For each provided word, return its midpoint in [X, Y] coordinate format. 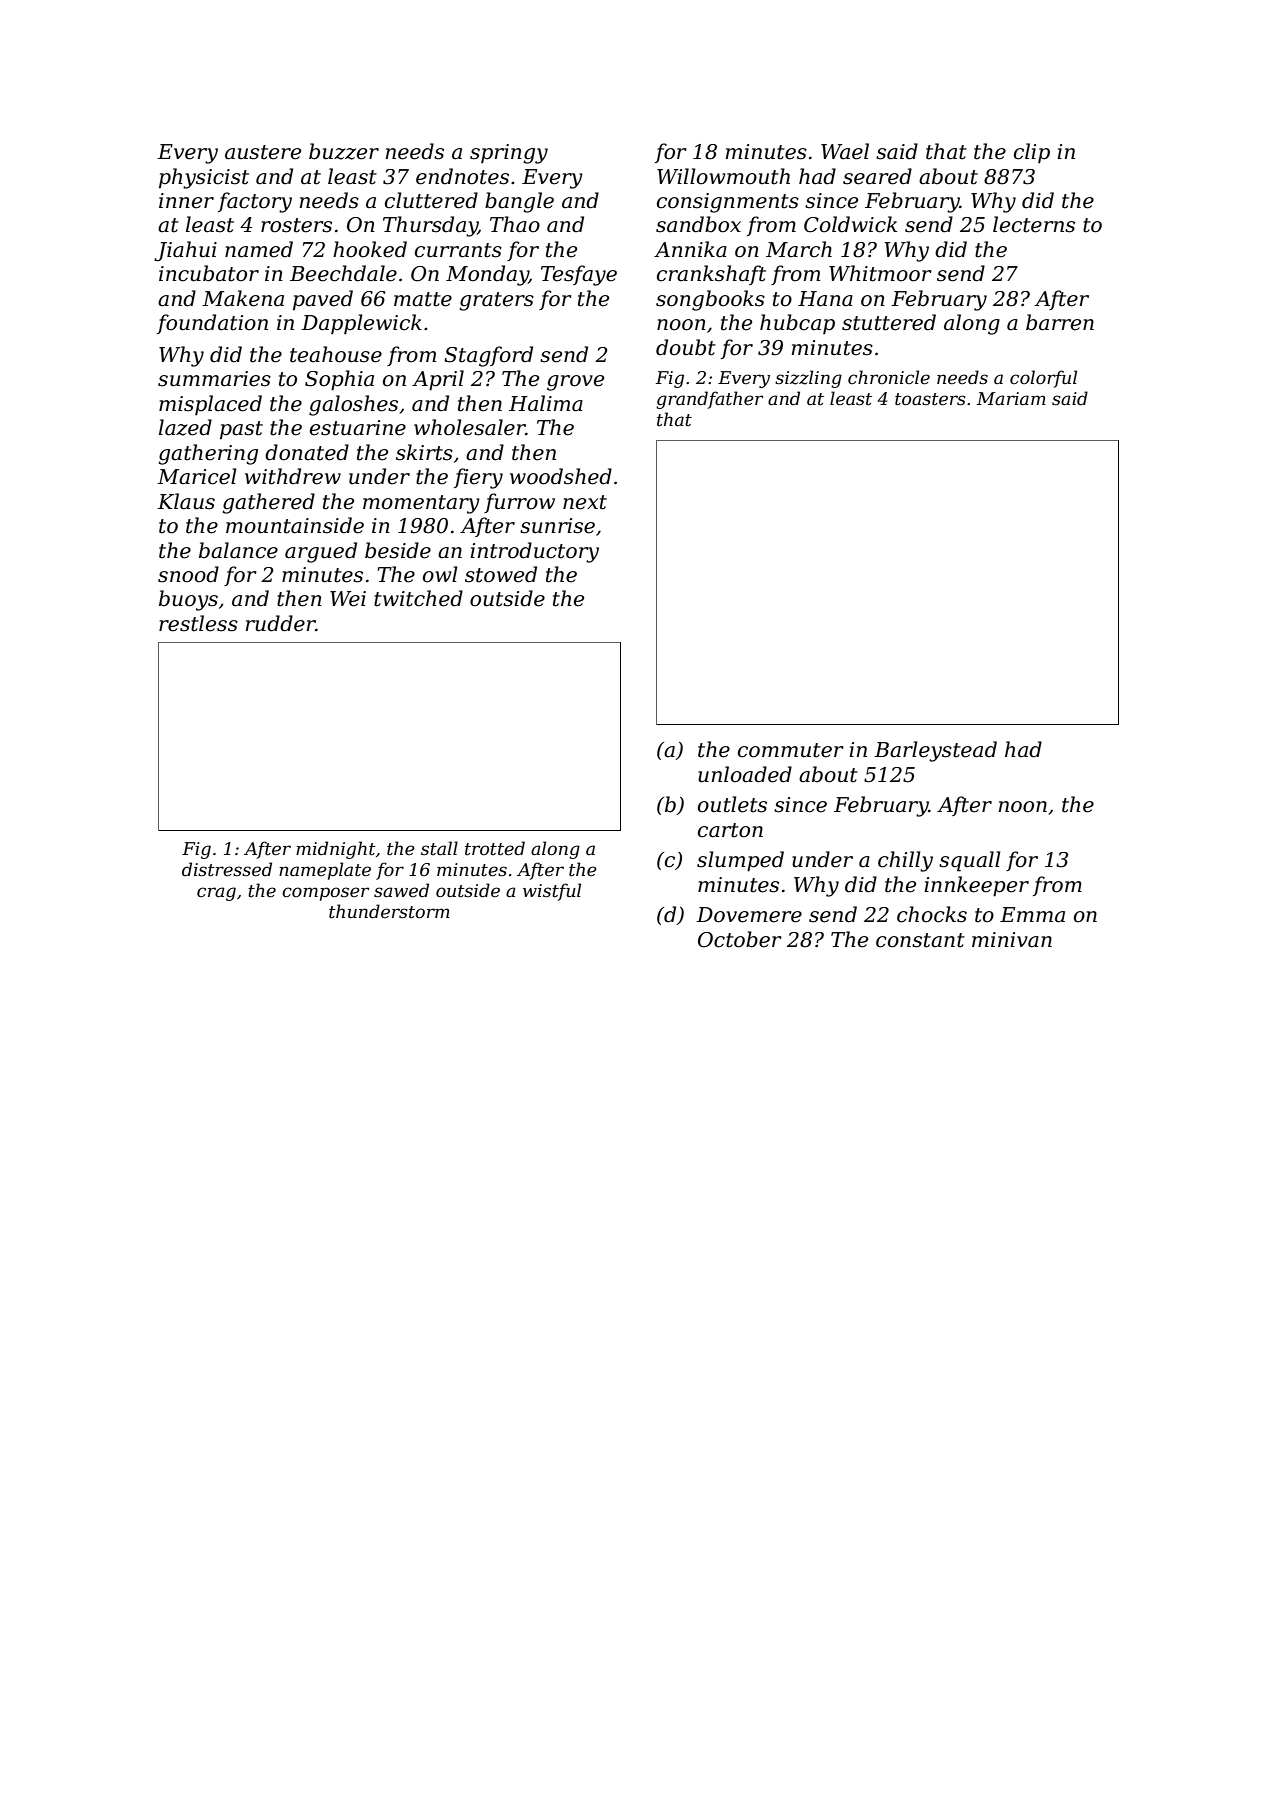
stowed [501, 574]
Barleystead [935, 751]
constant [920, 940]
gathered [268, 503]
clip [1032, 153]
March [799, 249]
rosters [296, 225]
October [740, 939]
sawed [401, 890]
